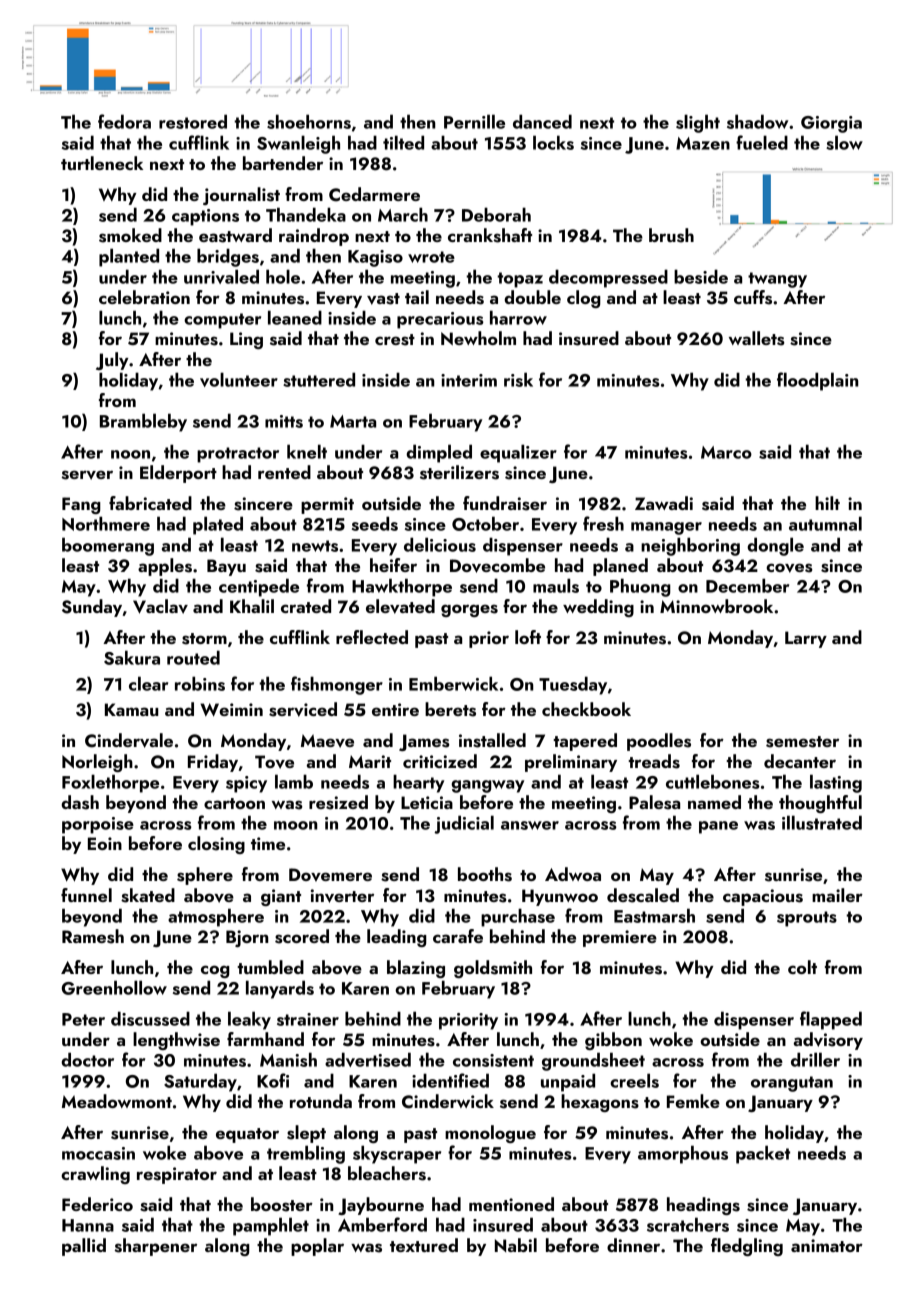 The width and height of the screenshot is (924, 1311). Describe the element at coordinates (654, 761) in the screenshot. I see `treads` at that location.
